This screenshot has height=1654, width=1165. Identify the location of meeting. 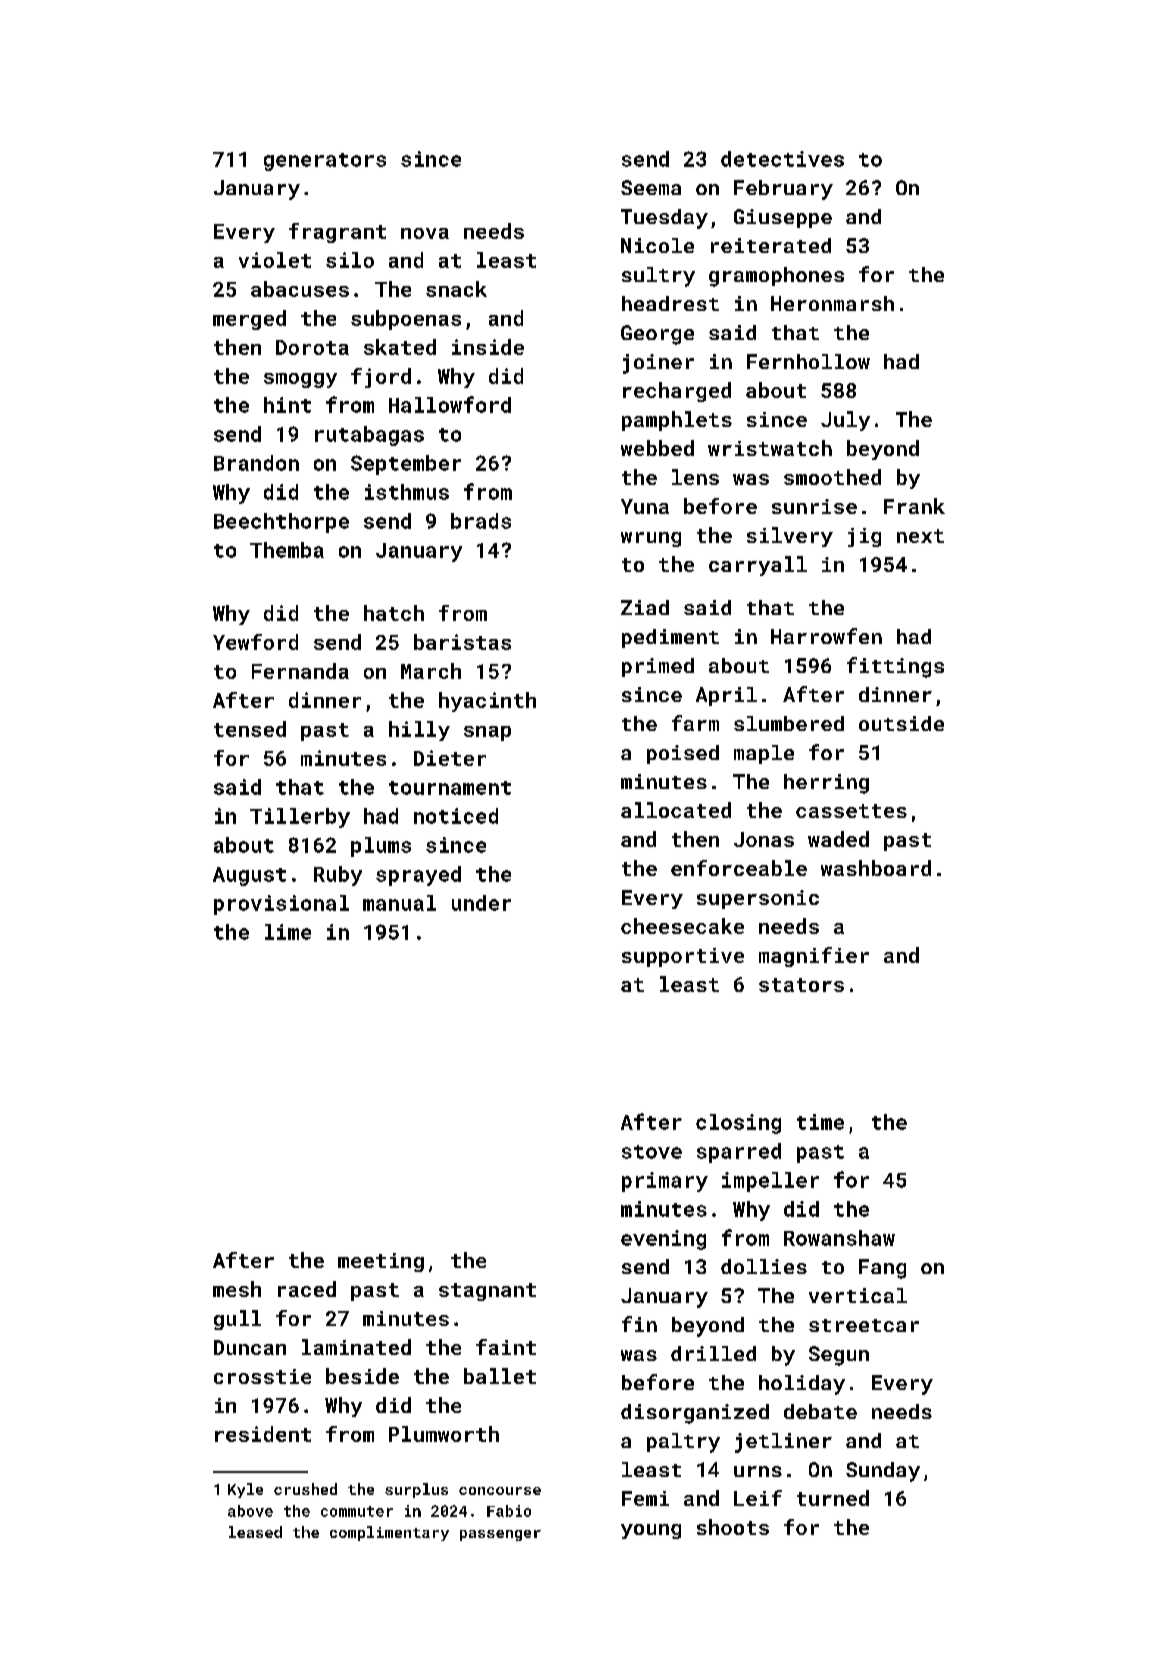
(381, 1262).
